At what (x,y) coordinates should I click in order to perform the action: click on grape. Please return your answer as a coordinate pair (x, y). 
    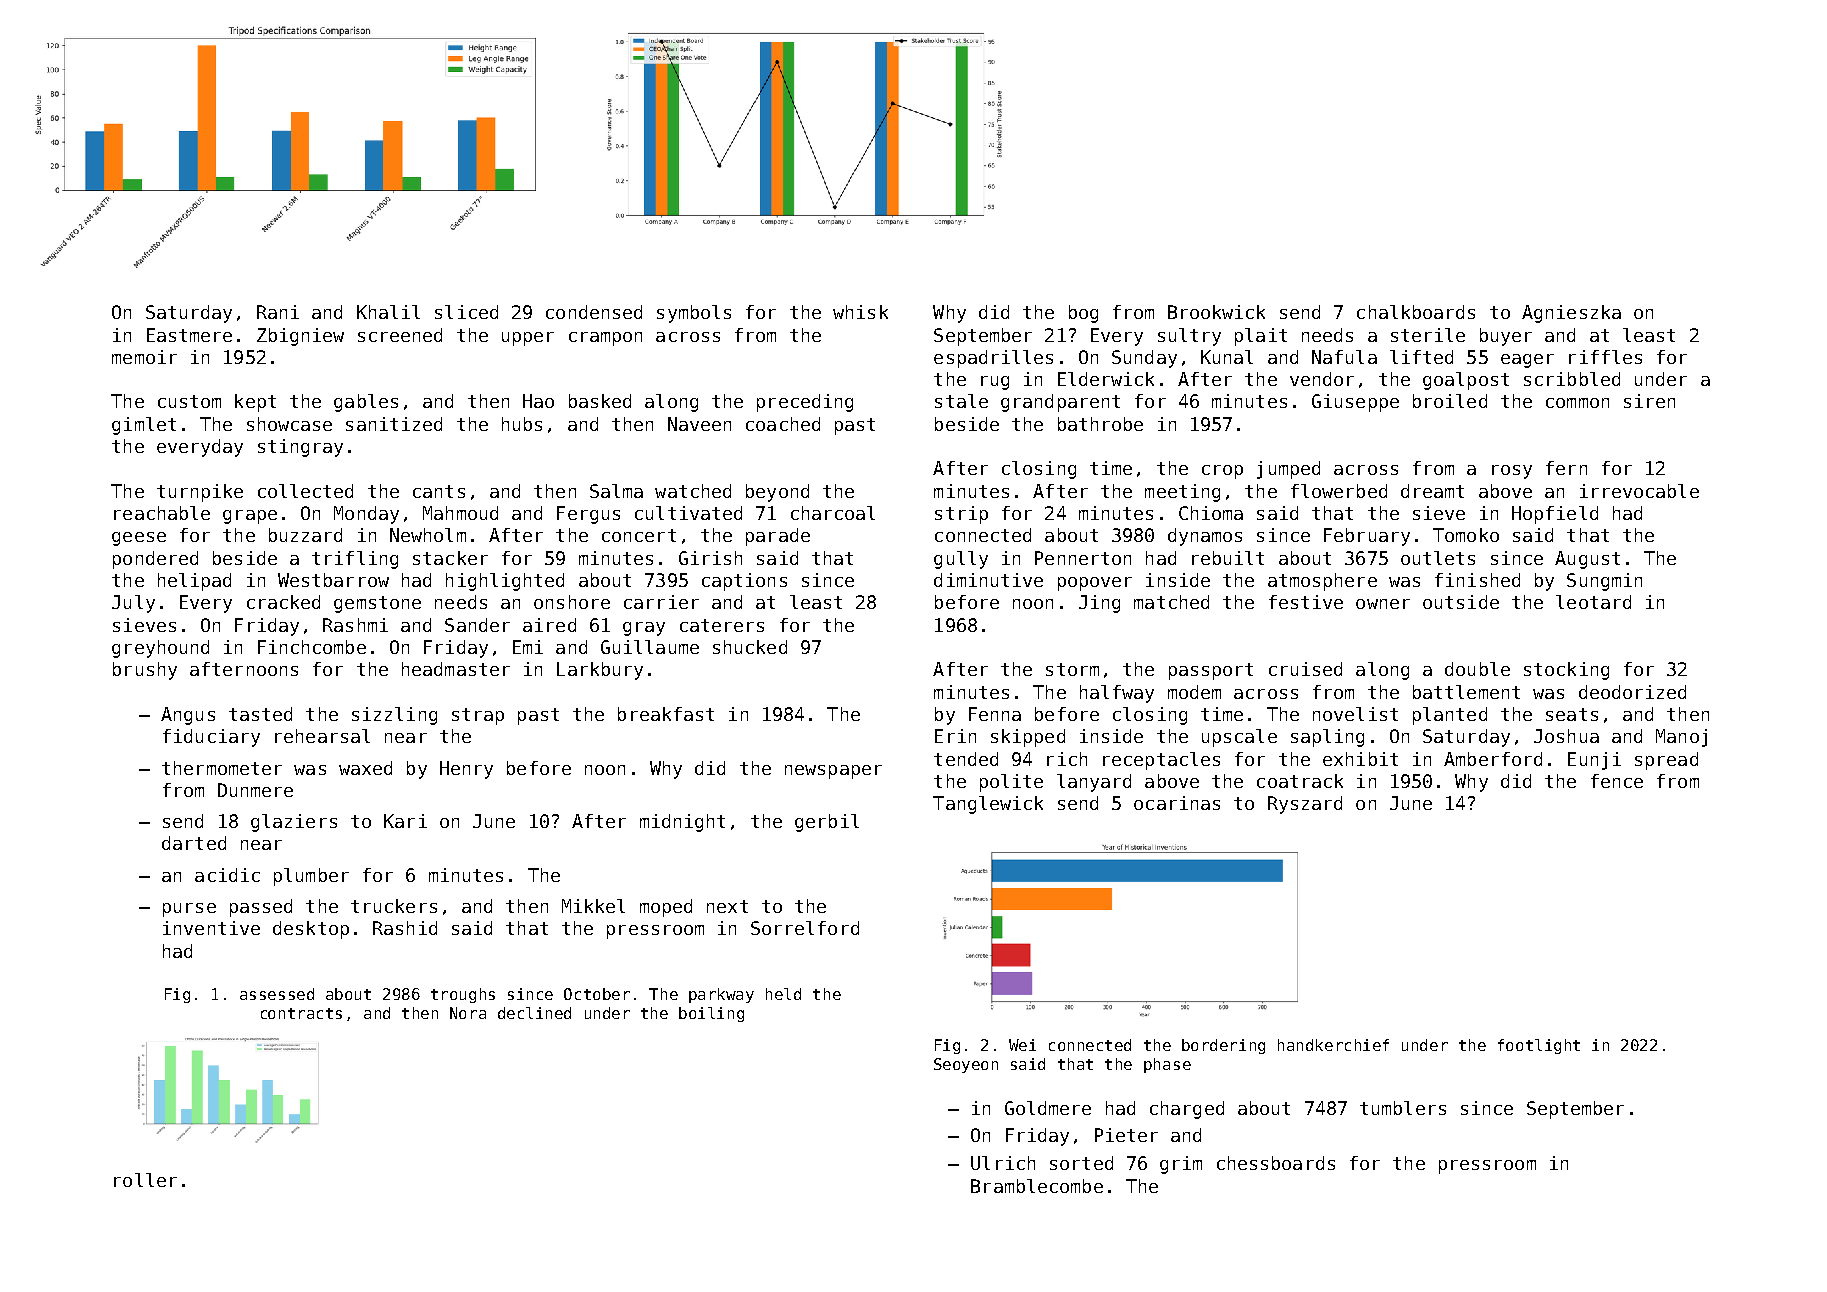
    Looking at the image, I should click on (250, 517).
